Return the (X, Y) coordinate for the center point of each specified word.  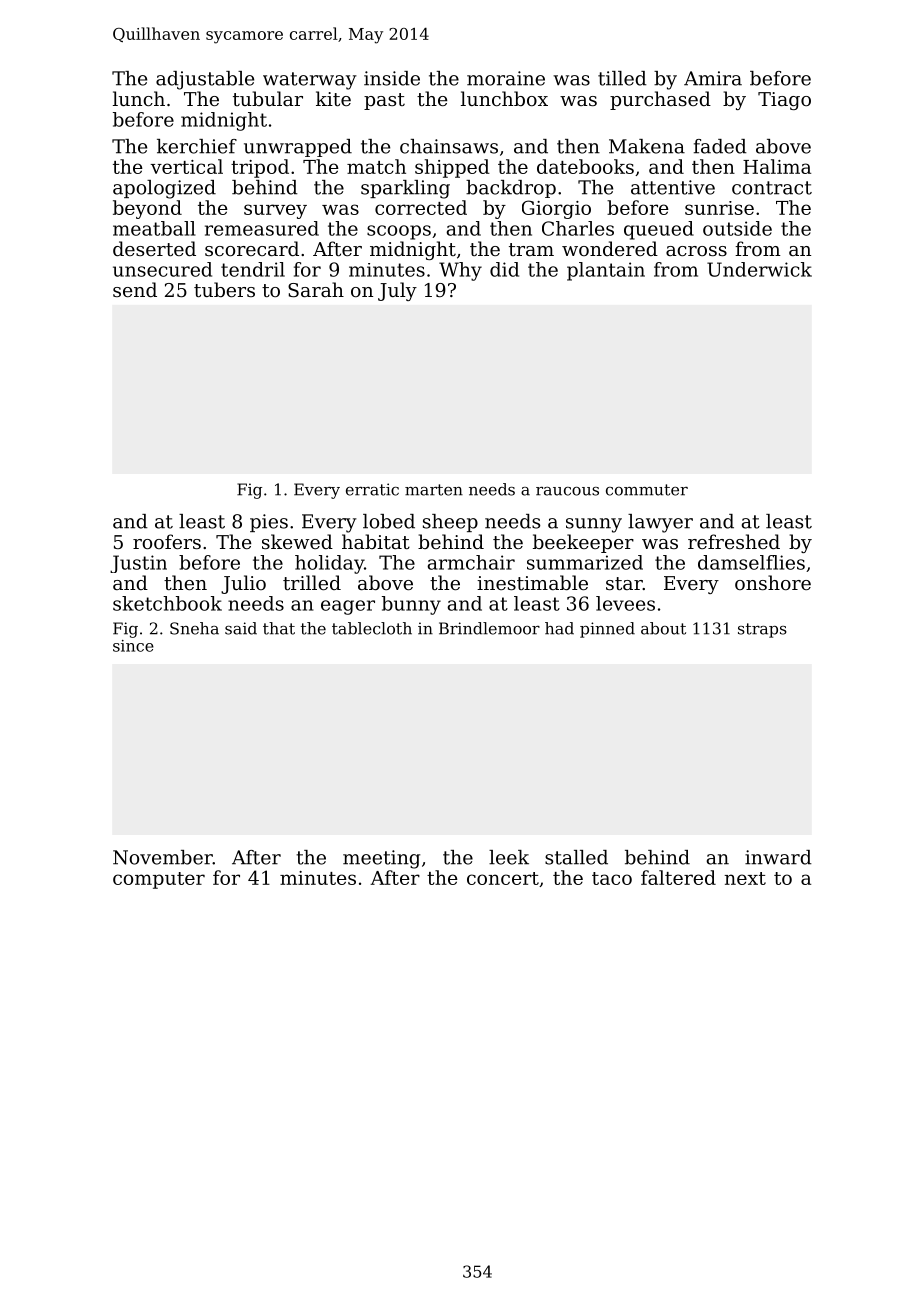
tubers (224, 289)
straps (762, 630)
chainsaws (449, 146)
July (397, 291)
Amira (713, 78)
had (559, 628)
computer (159, 880)
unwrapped (298, 148)
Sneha (194, 628)
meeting (381, 859)
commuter (647, 490)
